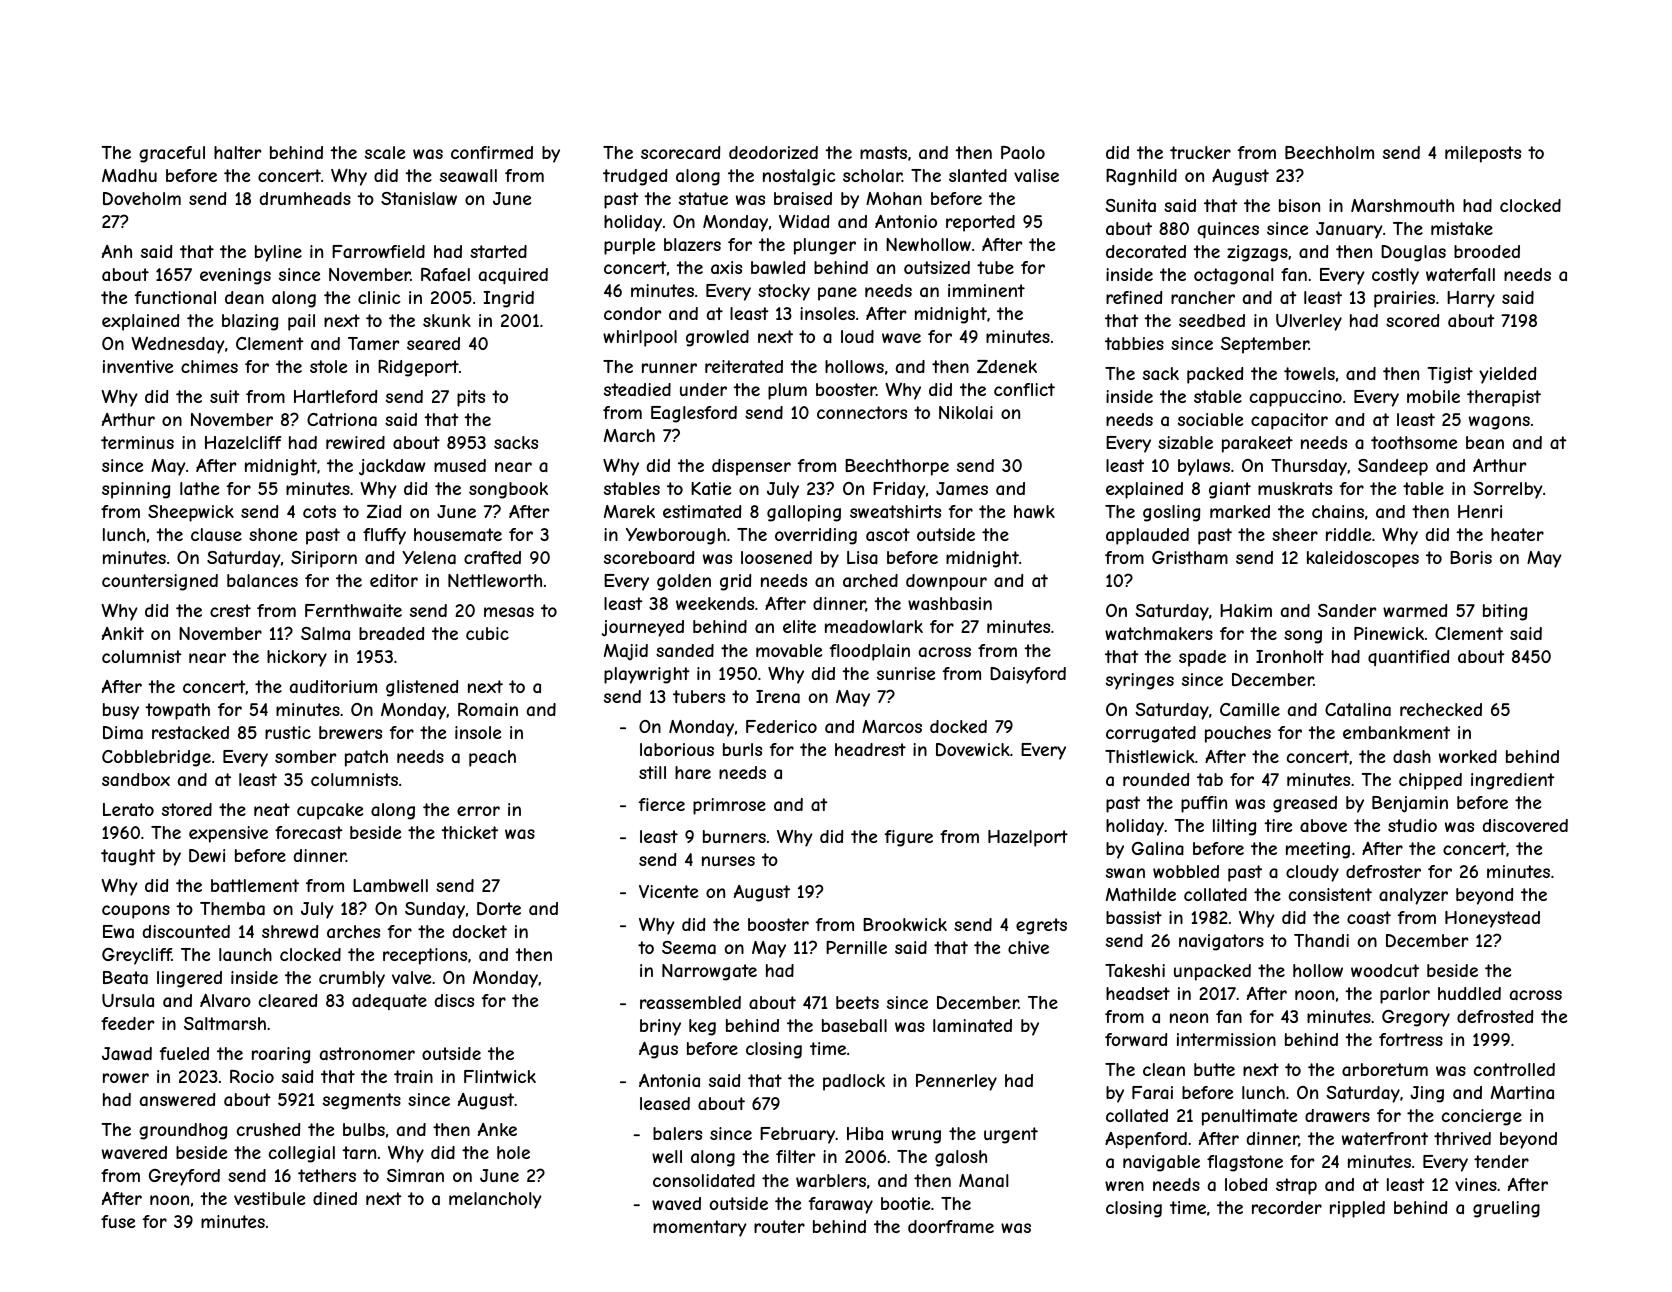  What do you see at coordinates (178, 345) in the document?
I see `Wednesday` at bounding box center [178, 345].
